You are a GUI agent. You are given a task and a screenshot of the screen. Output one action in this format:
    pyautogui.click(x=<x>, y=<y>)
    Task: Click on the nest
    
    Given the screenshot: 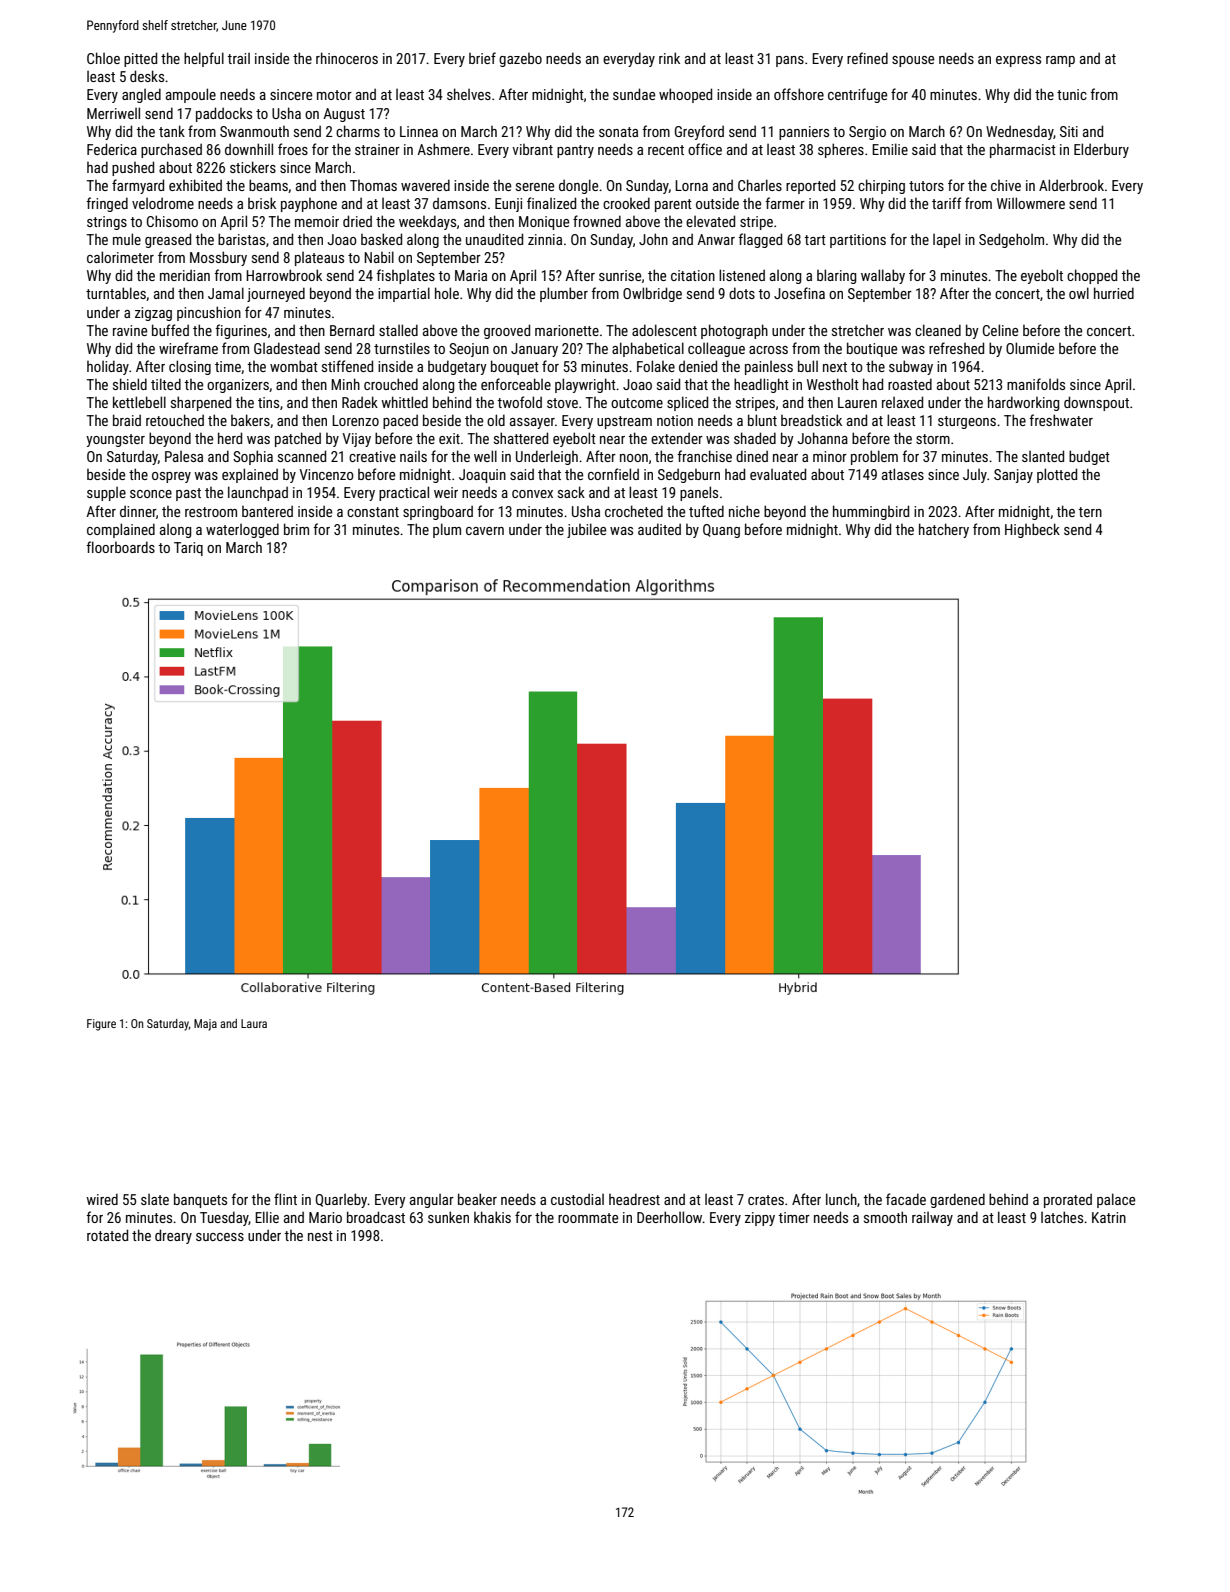 What is the action you would take?
    pyautogui.click(x=320, y=1236)
